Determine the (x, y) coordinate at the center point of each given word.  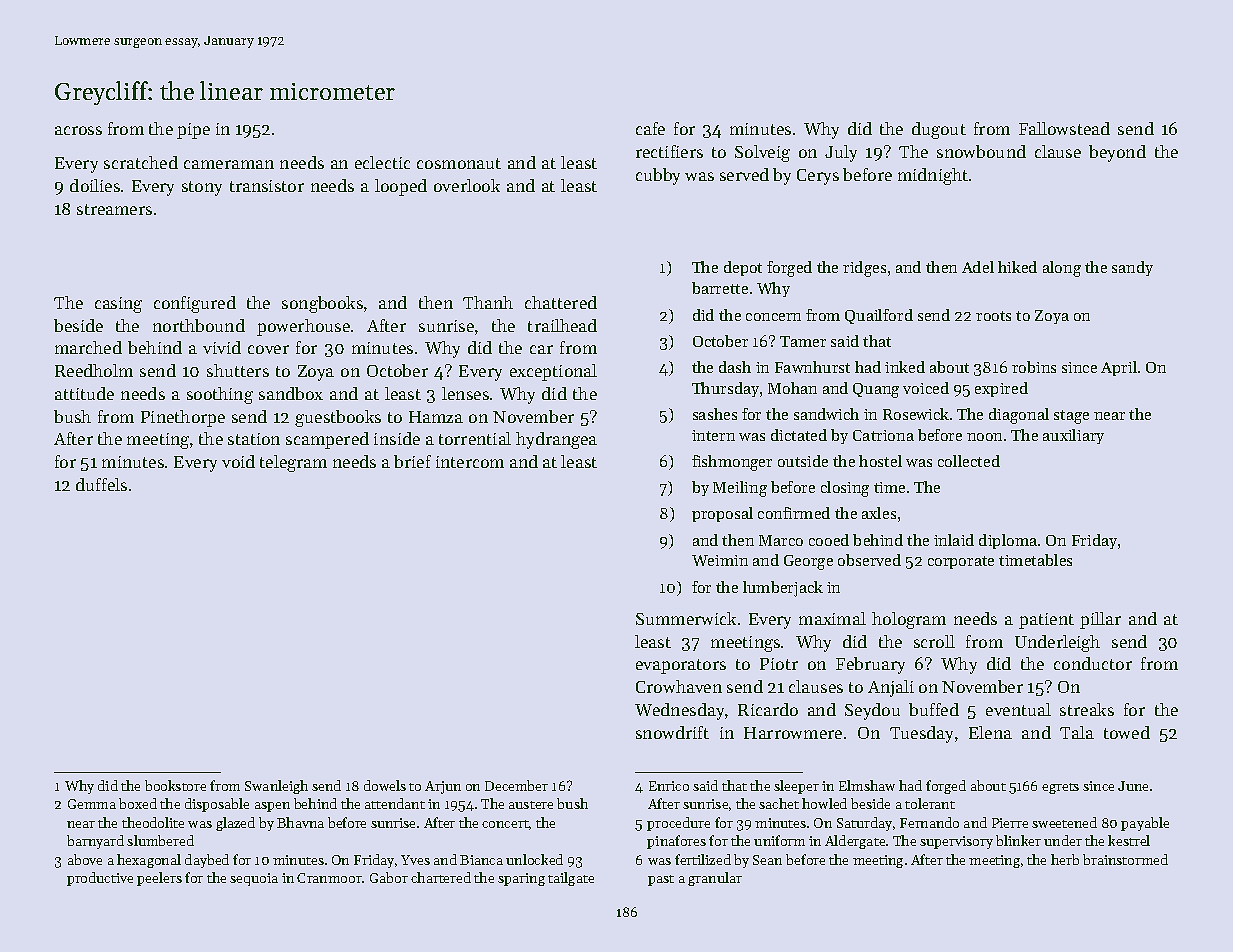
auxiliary (1073, 436)
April (1119, 368)
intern (713, 435)
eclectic (382, 162)
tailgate (571, 879)
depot (743, 268)
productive (100, 879)
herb (1065, 859)
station (254, 439)
